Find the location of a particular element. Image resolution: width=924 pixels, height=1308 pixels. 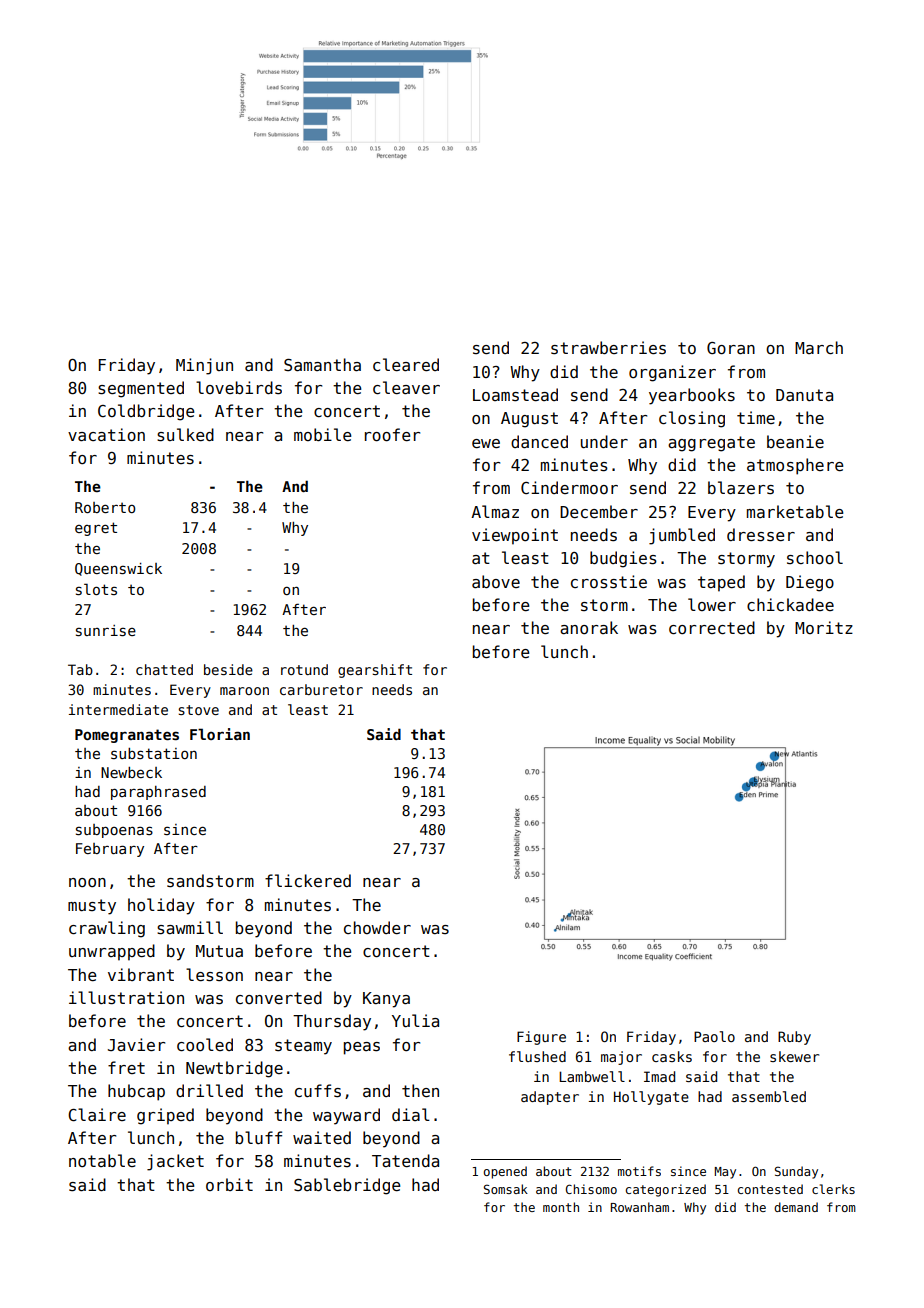

Paolo is located at coordinates (714, 1036).
